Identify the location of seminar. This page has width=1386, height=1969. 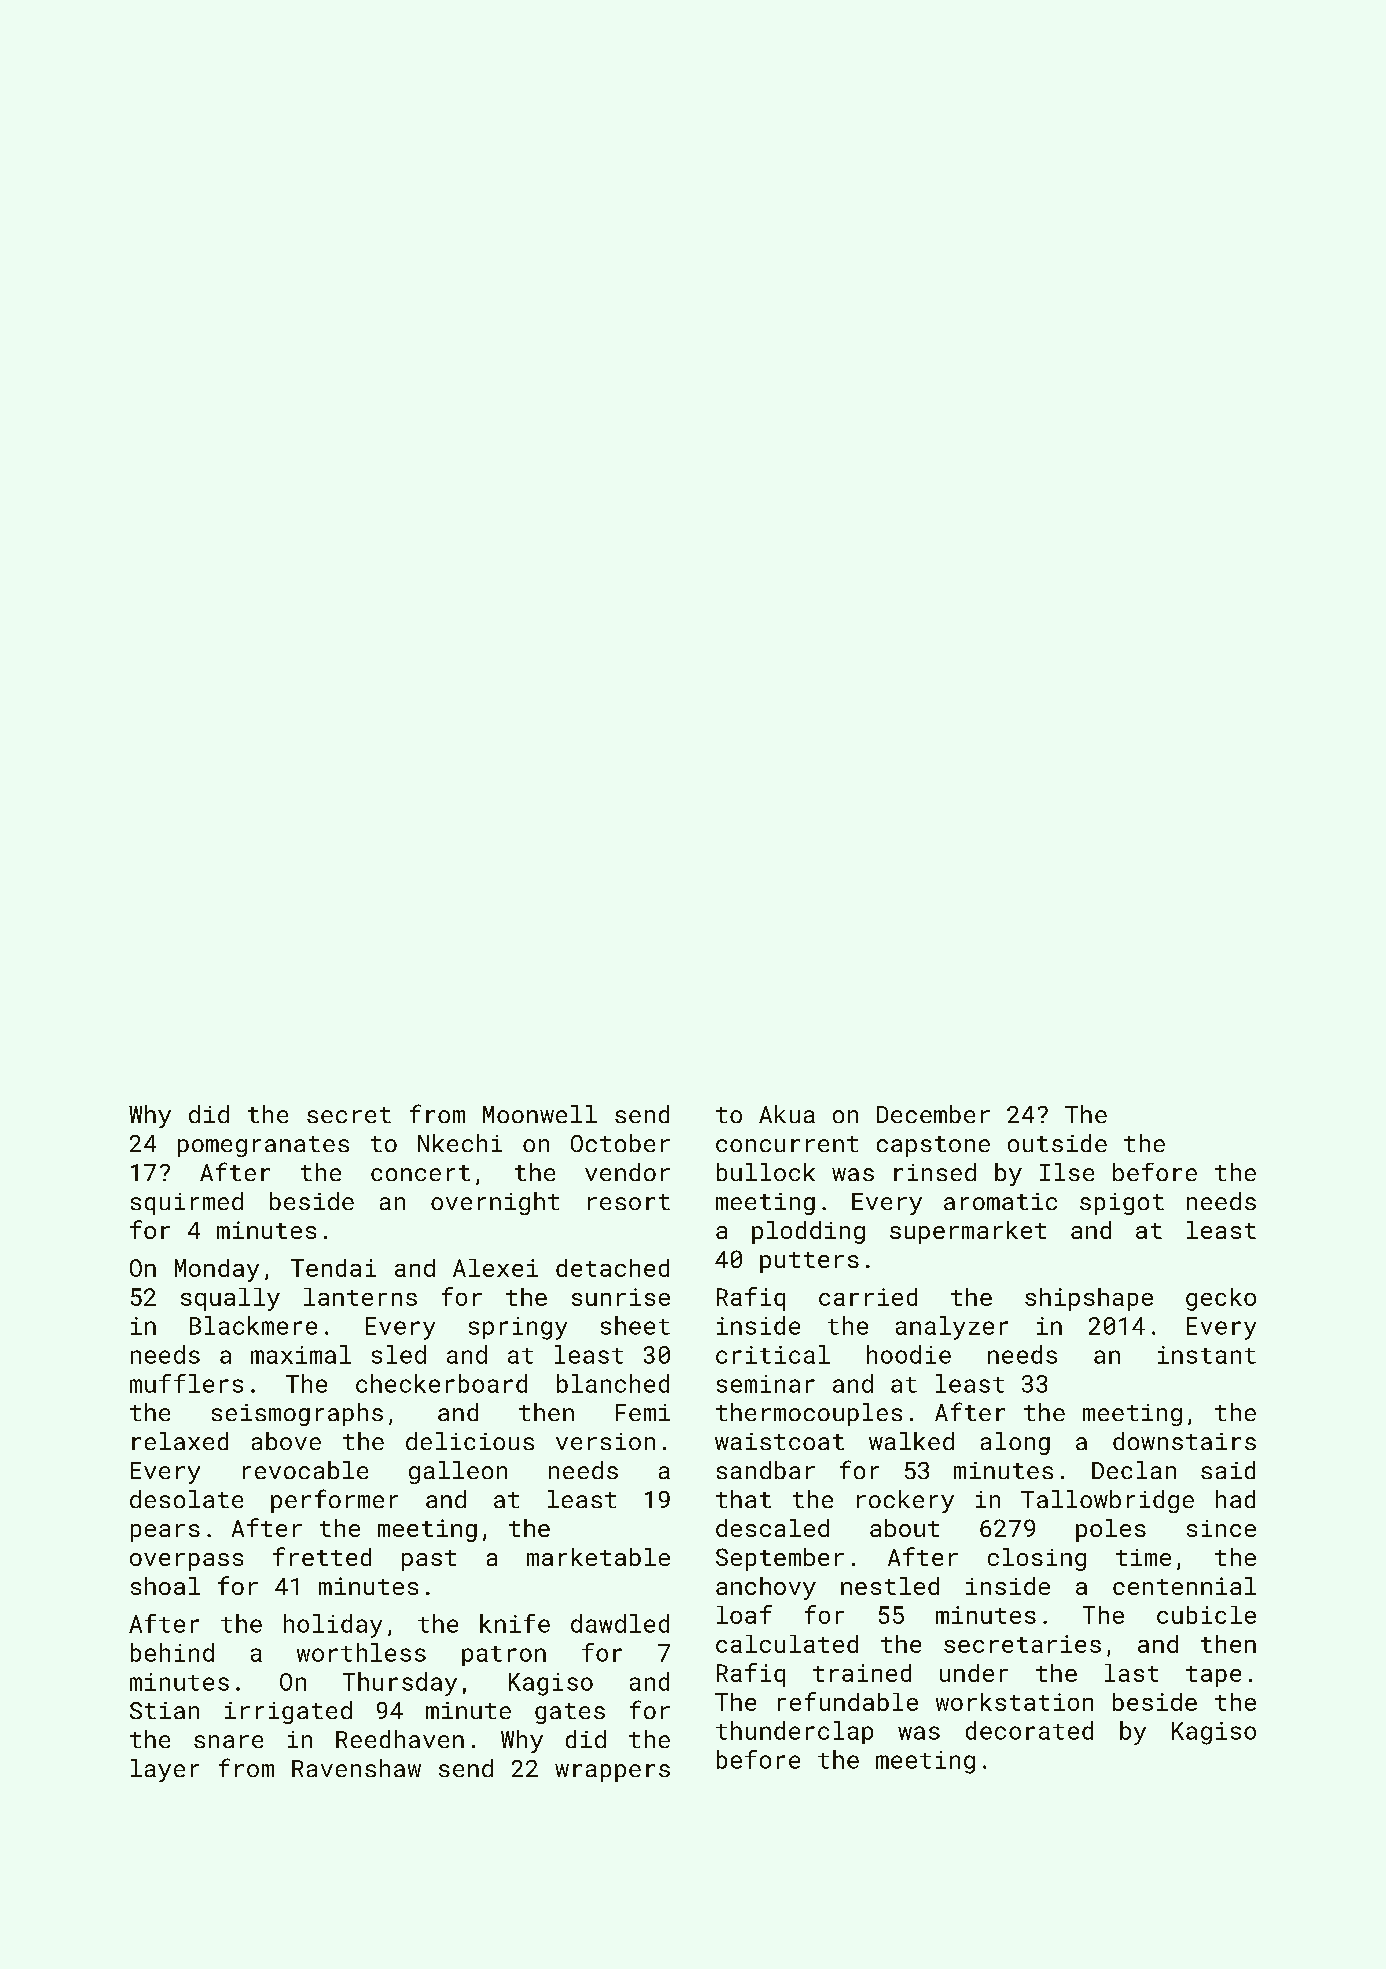
(766, 1384).
